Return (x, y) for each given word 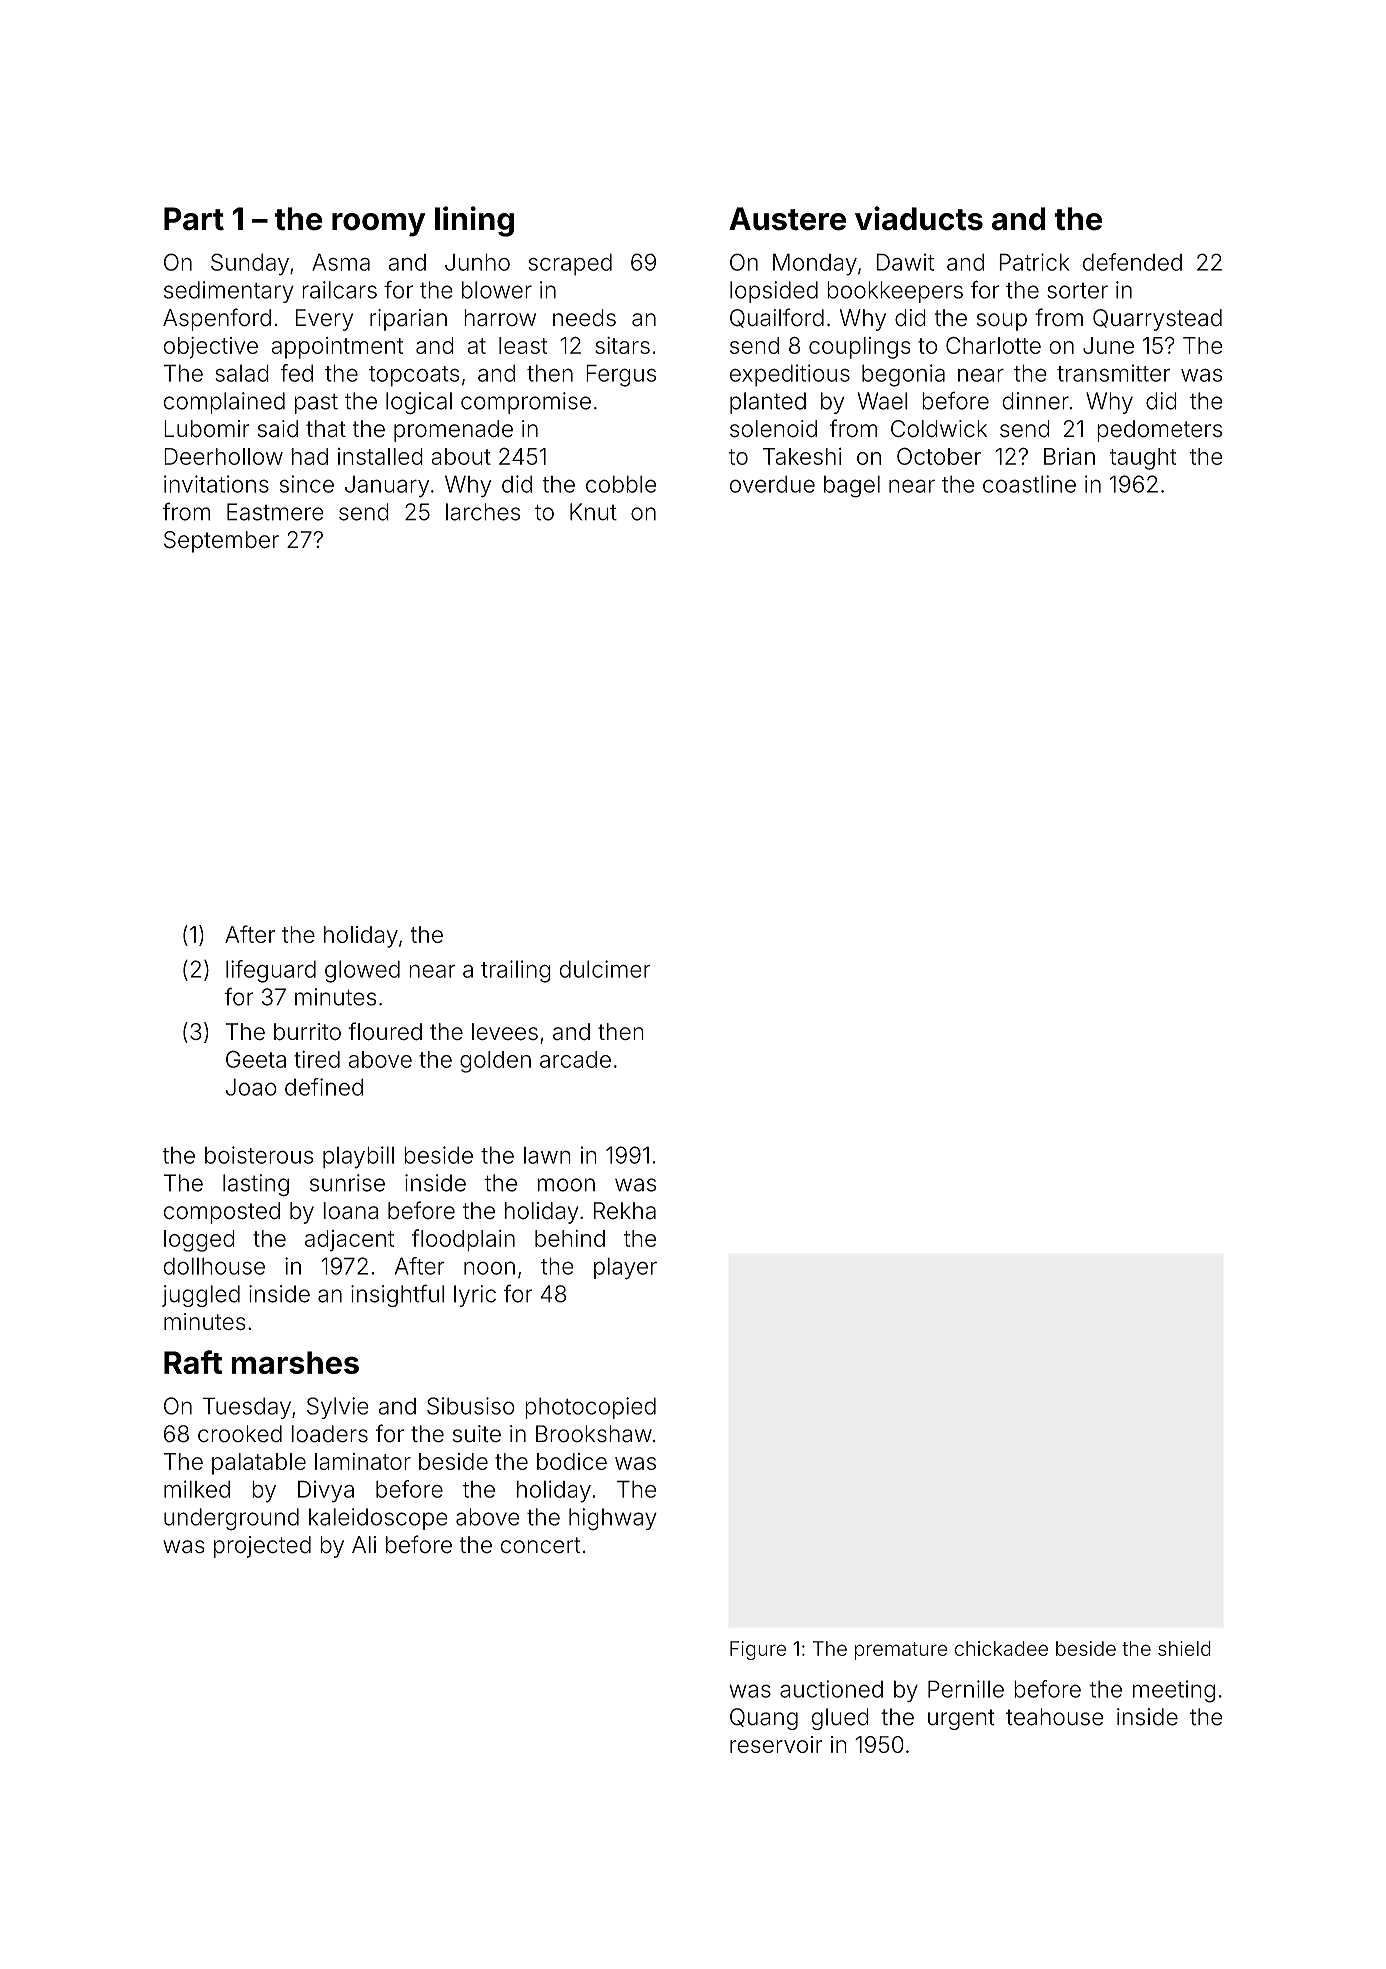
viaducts (919, 218)
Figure (758, 1650)
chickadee (1001, 1648)
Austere (787, 219)
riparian (408, 320)
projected (262, 1547)
